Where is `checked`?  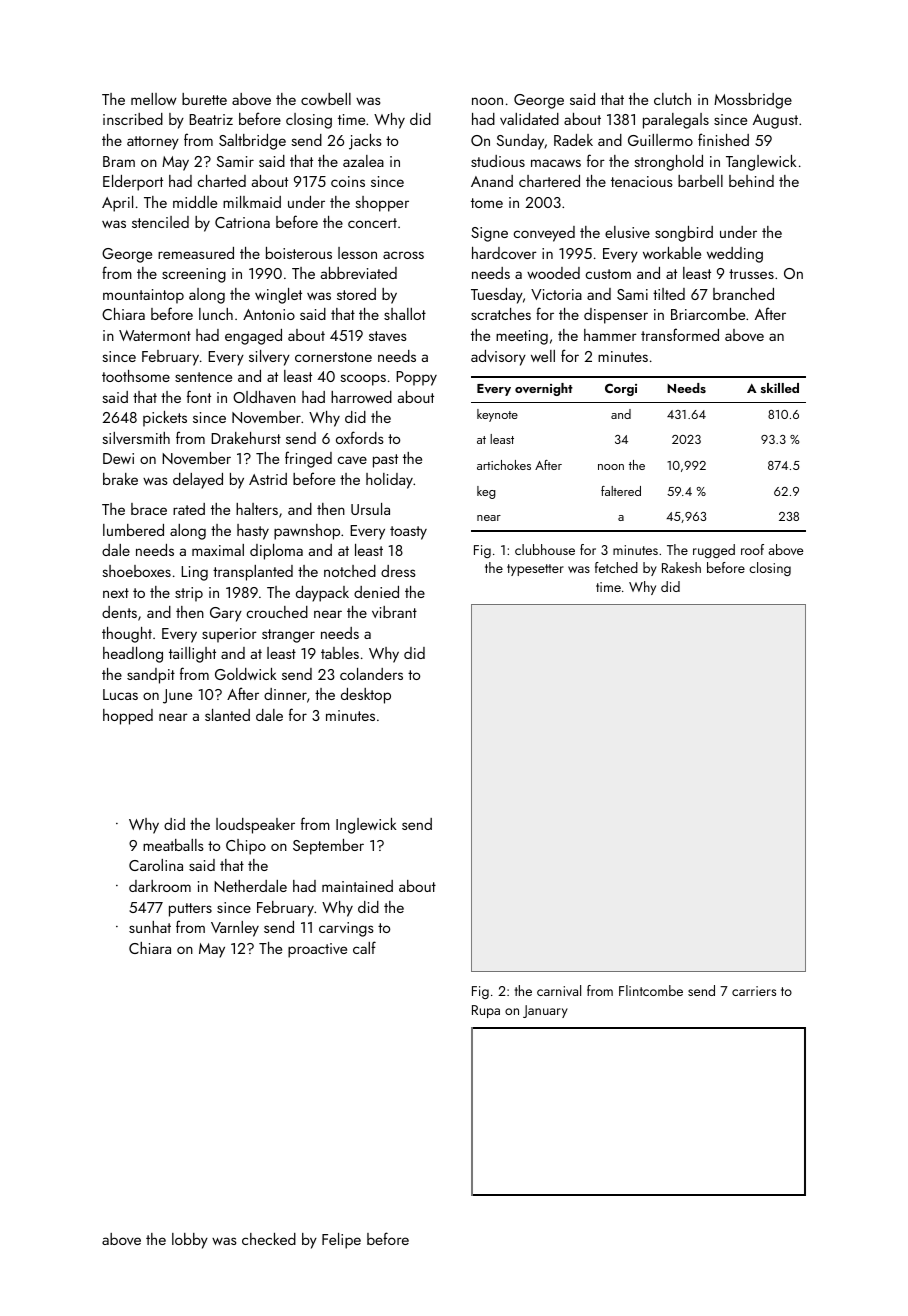
checked is located at coordinates (269, 1239).
